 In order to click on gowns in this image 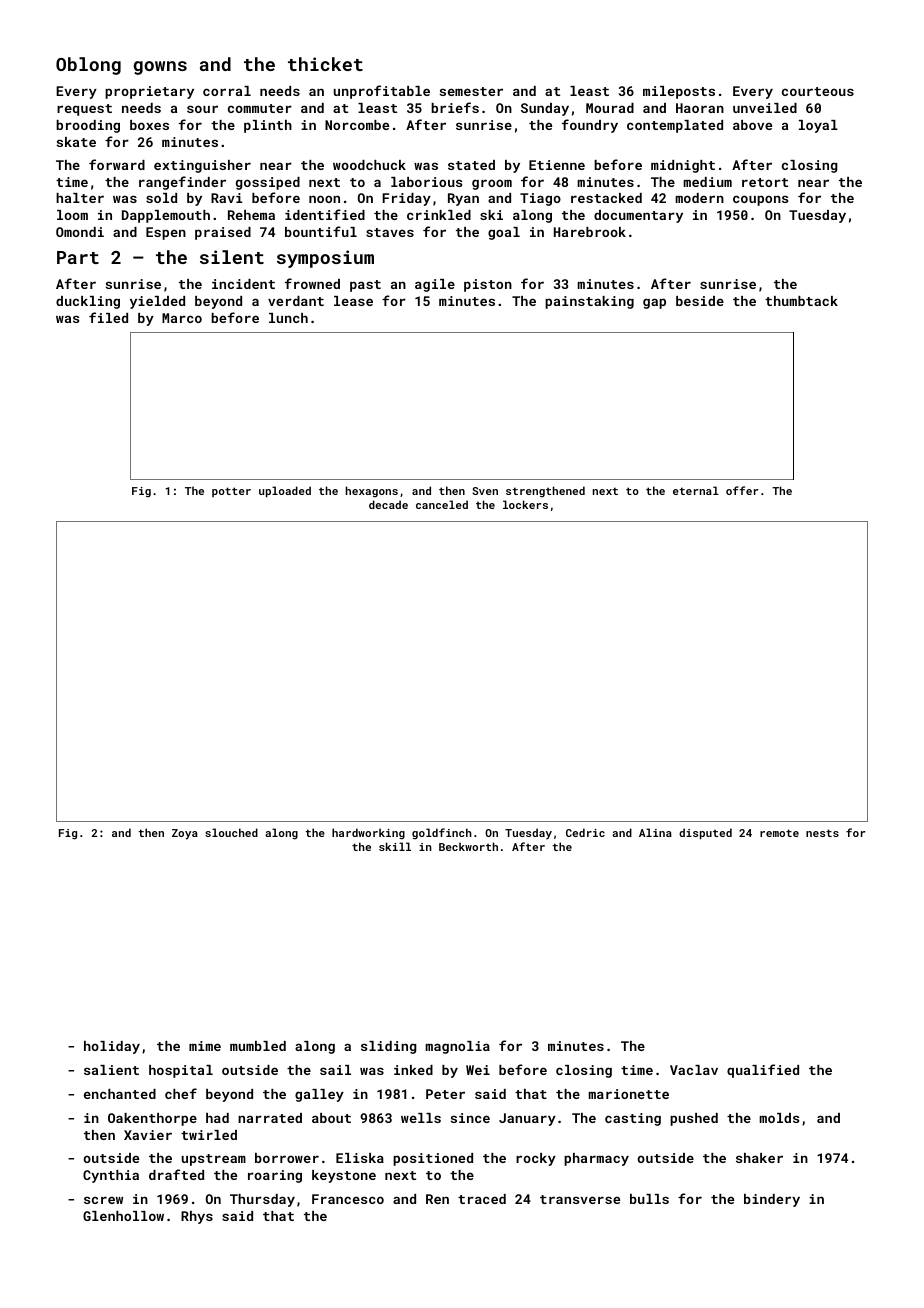, I will do `click(160, 68)`.
